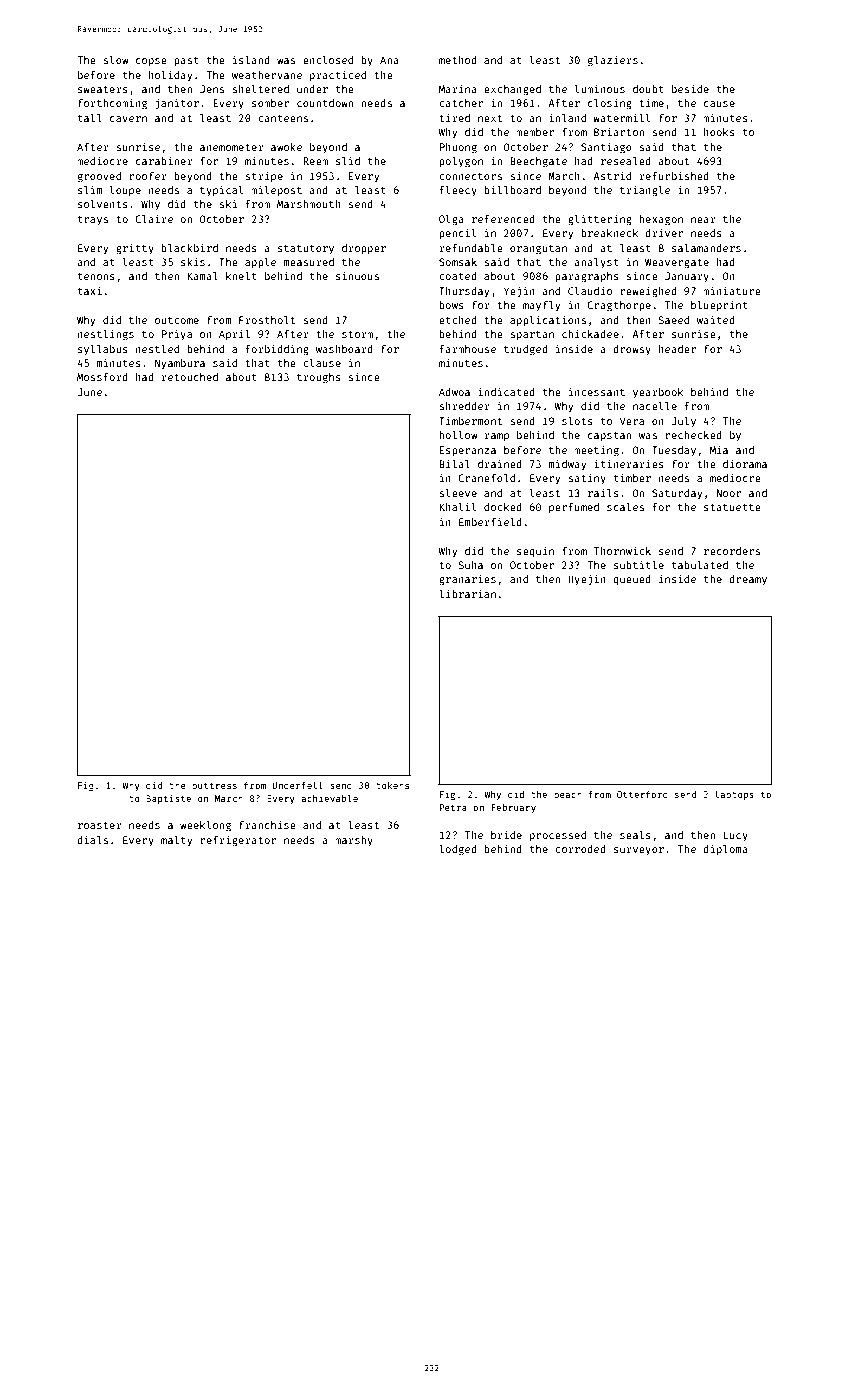  I want to click on troughs, so click(319, 378).
